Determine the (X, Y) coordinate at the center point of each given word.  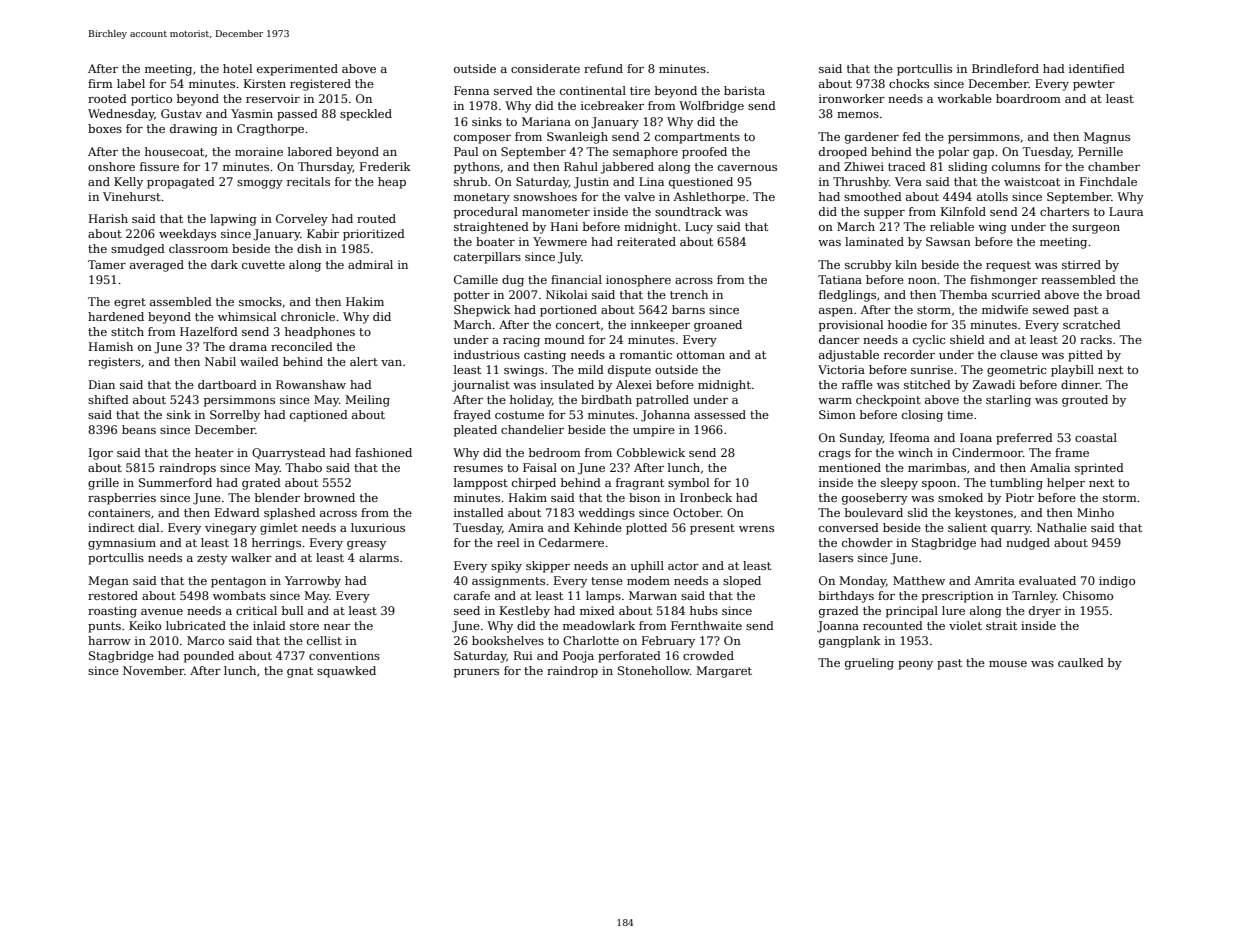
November (153, 670)
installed (479, 512)
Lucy (699, 228)
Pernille (1100, 151)
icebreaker (612, 105)
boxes (105, 128)
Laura (1126, 211)
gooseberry (875, 499)
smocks (260, 301)
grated (261, 484)
